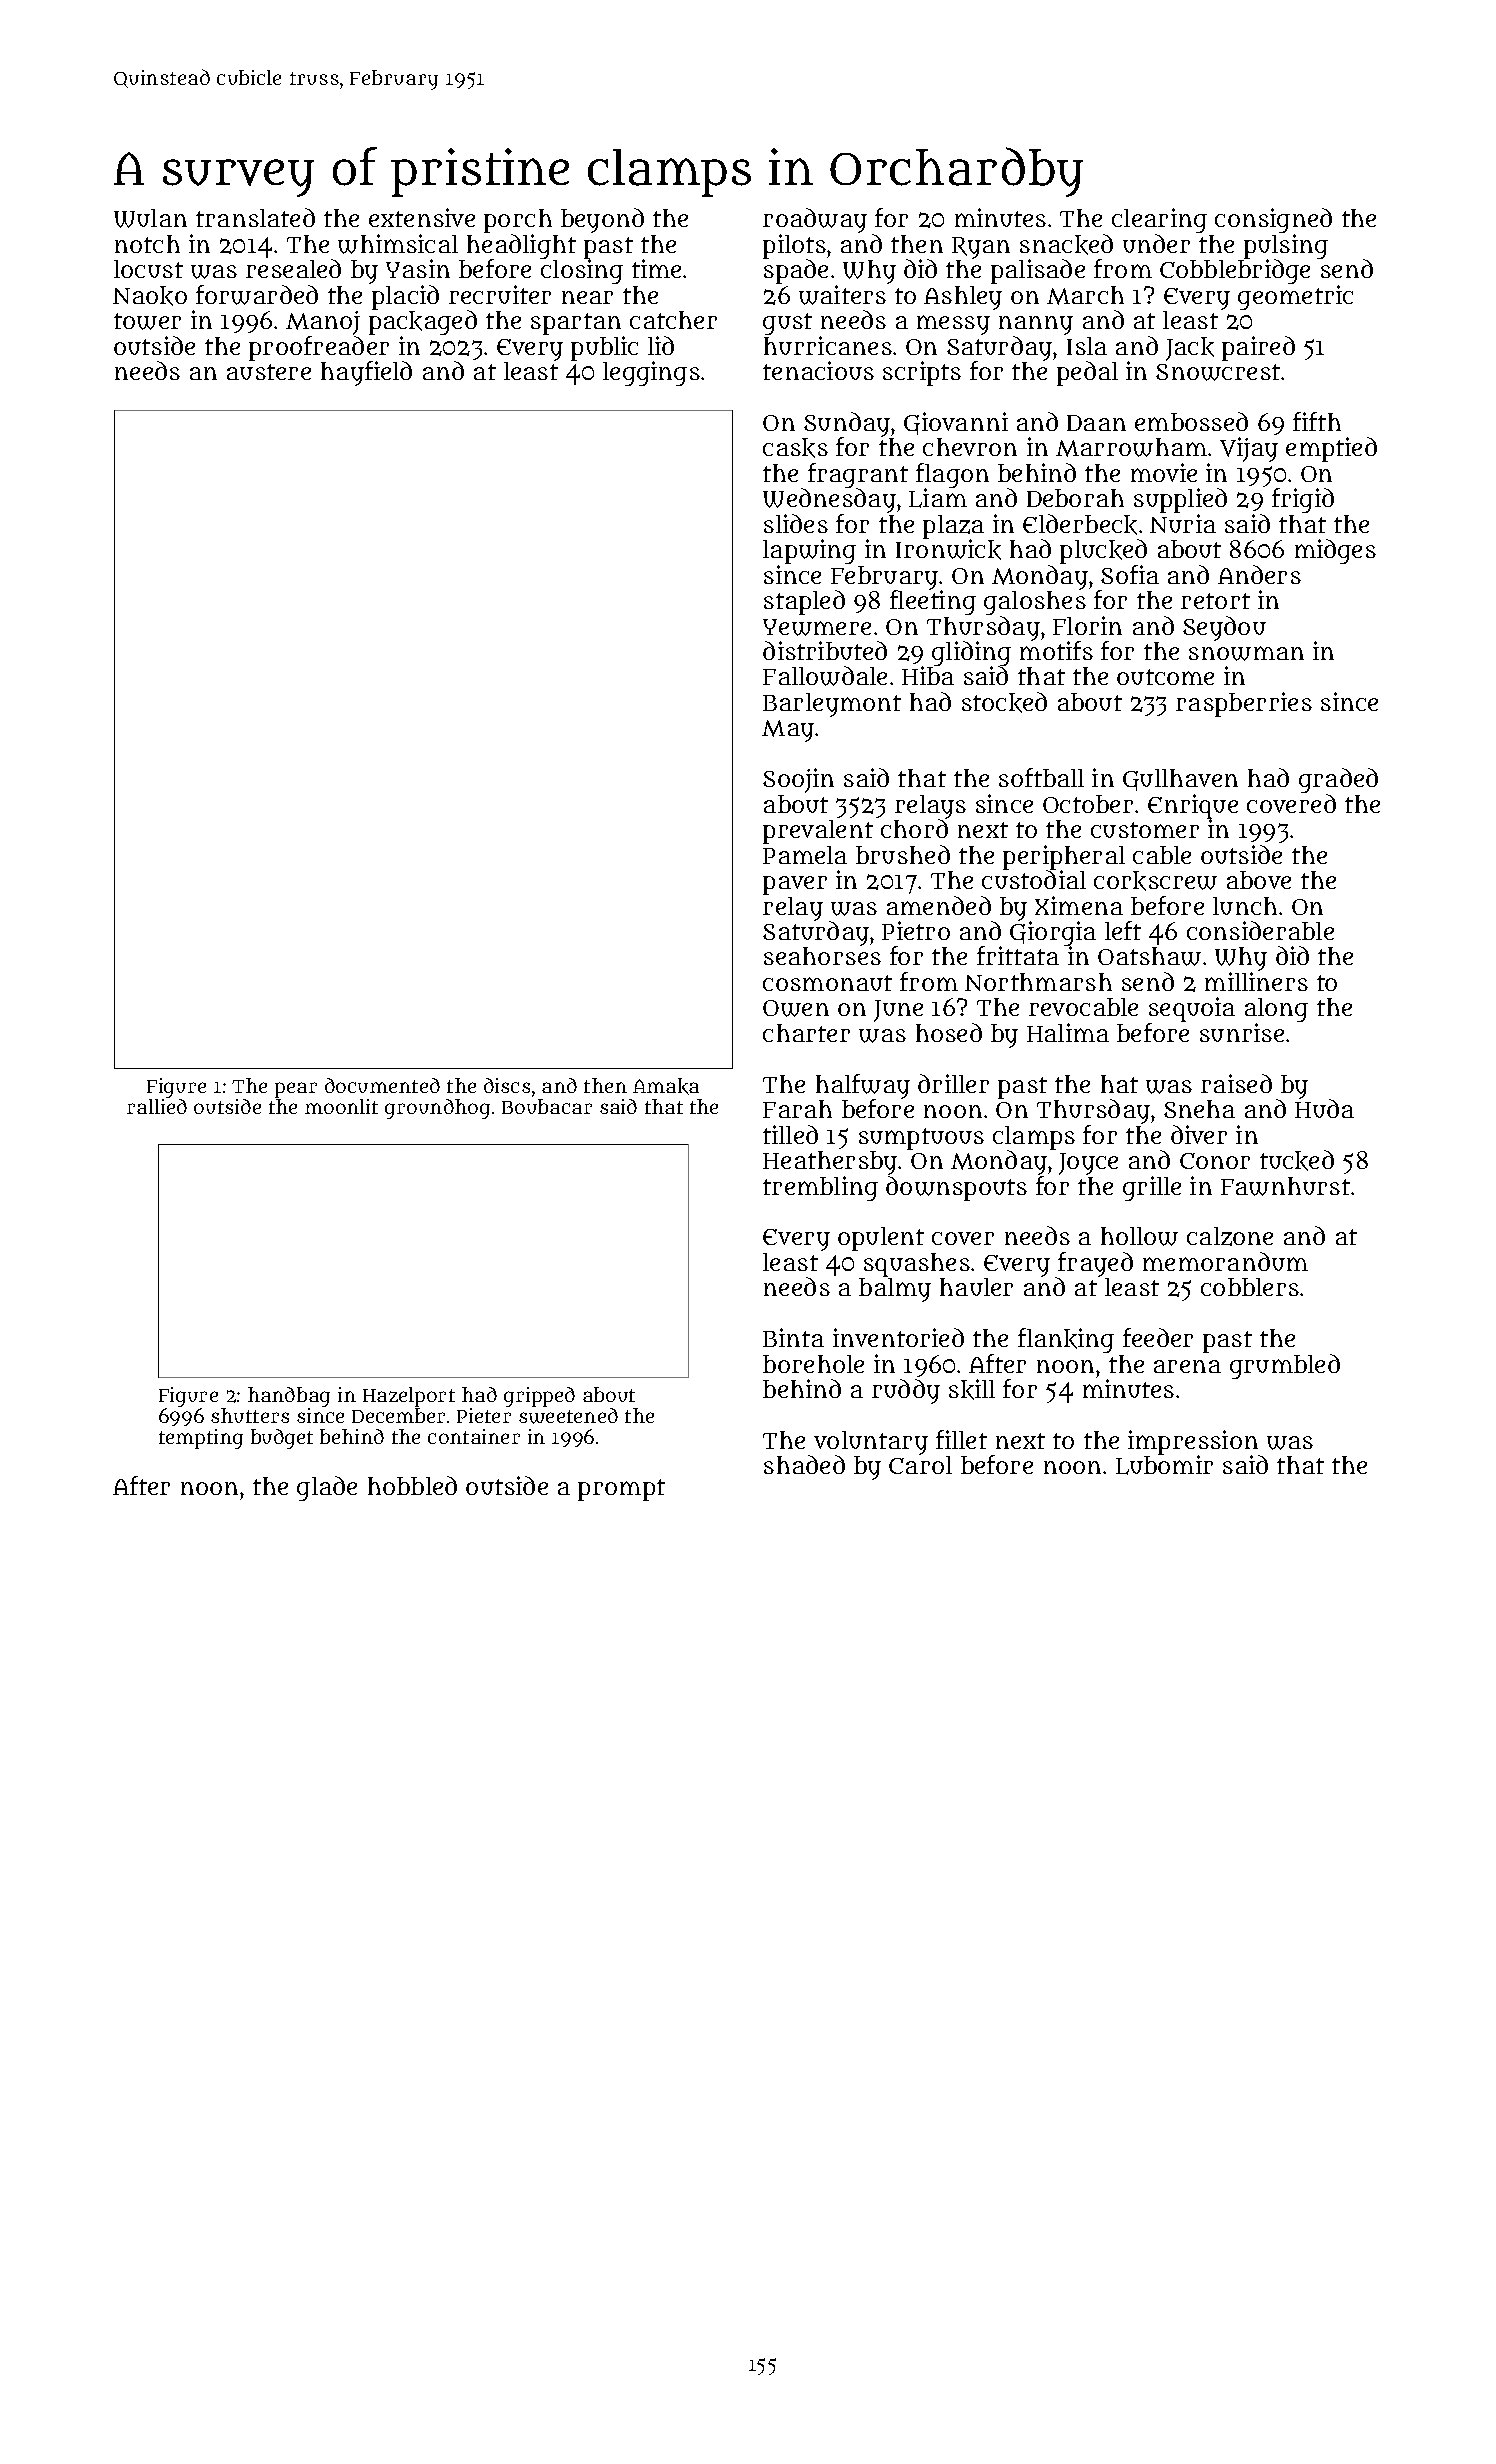 The image size is (1496, 2464). Describe the element at coordinates (568, 1416) in the image. I see `sweetened` at that location.
